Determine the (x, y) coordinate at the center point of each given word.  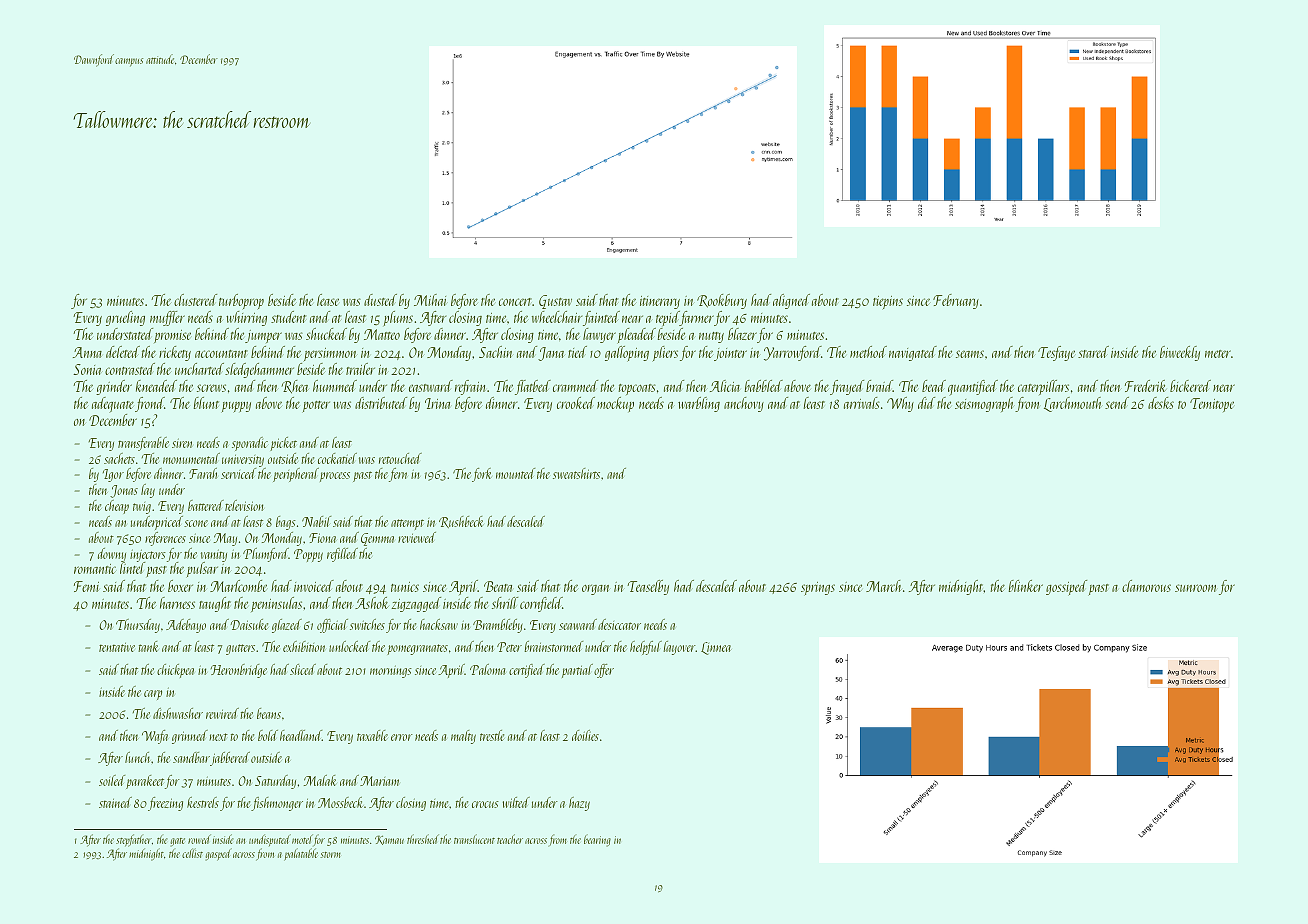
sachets (119, 458)
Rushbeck (461, 522)
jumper (263, 336)
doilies (585, 735)
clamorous (1146, 586)
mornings (391, 671)
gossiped (1066, 588)
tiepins (888, 303)
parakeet (145, 782)
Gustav (555, 302)
